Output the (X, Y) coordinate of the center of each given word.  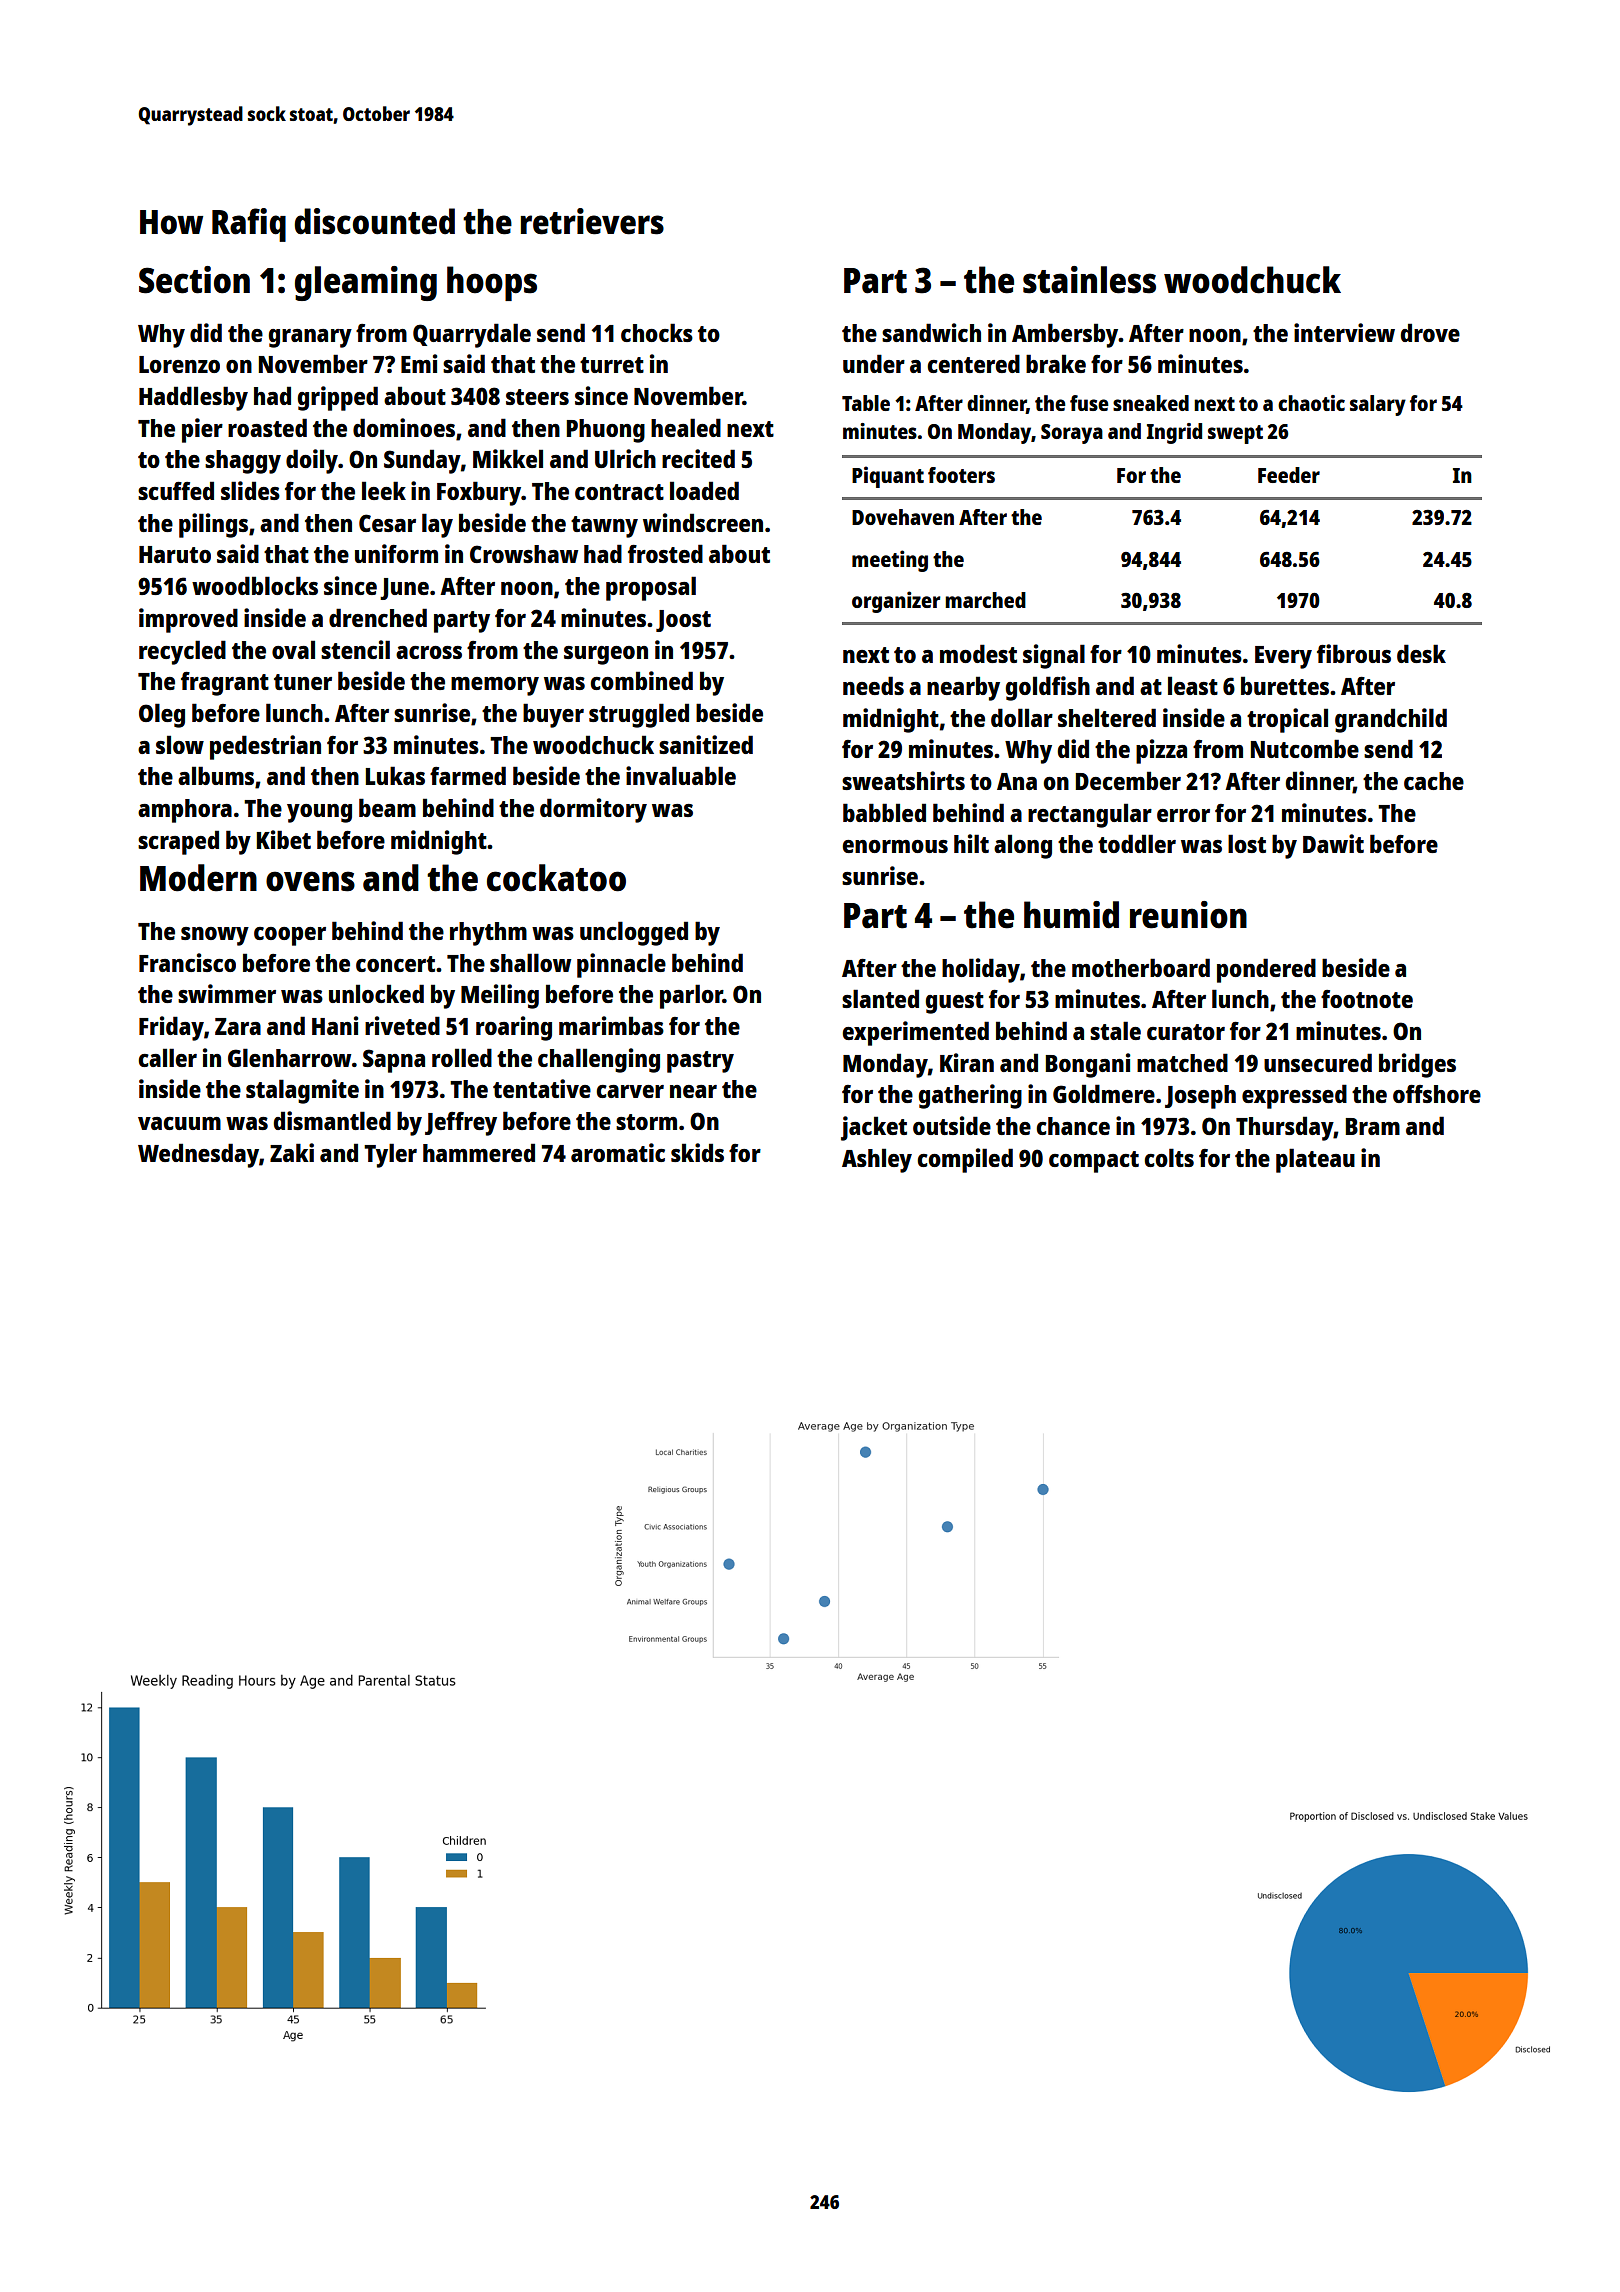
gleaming (366, 283)
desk (1421, 653)
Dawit (1333, 843)
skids (697, 1152)
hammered (479, 1152)
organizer (896, 602)
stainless (1089, 280)
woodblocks (255, 585)
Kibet (284, 839)
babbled (884, 812)
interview (1344, 332)
